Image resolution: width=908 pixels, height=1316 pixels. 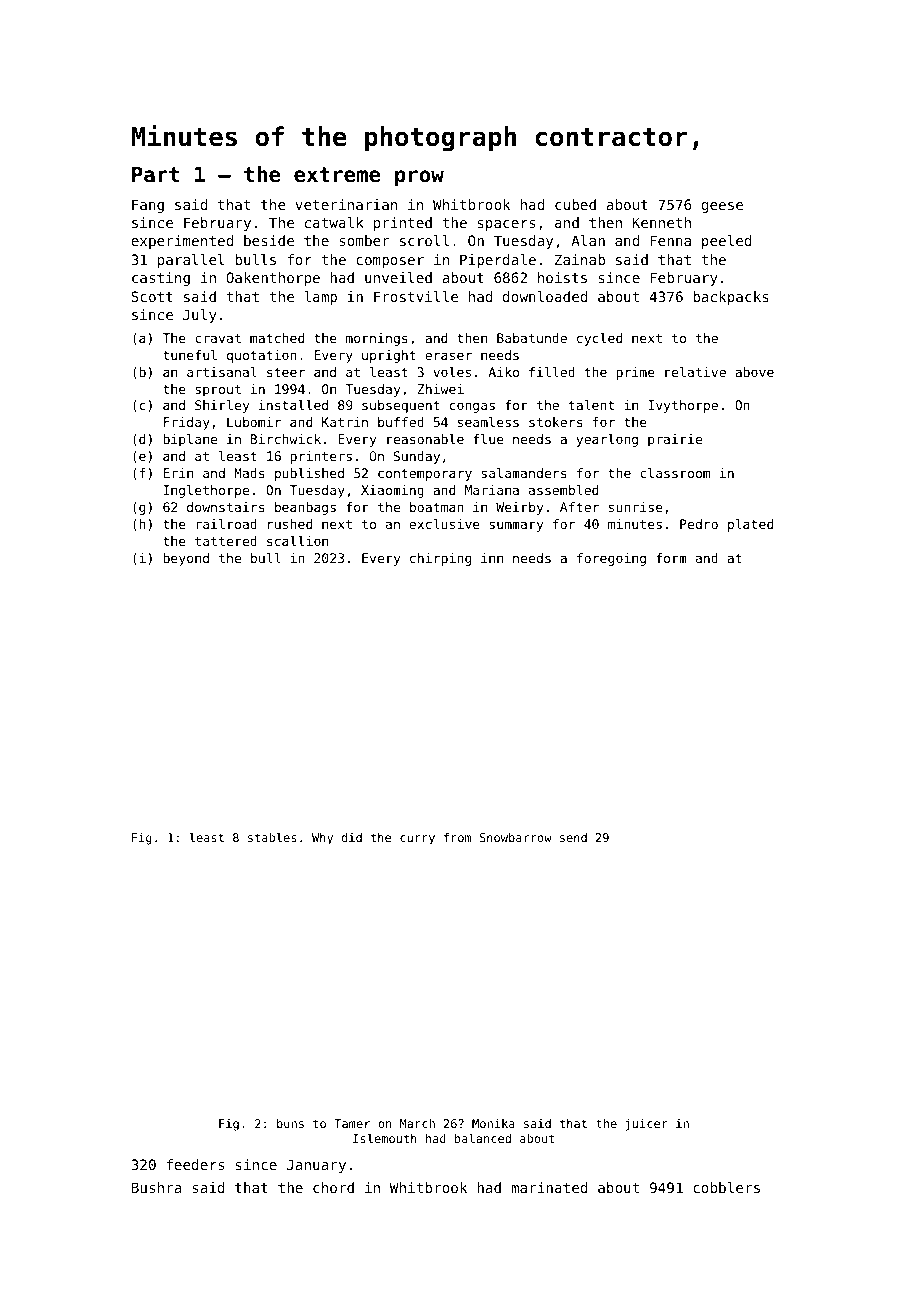 What do you see at coordinates (155, 175) in the page?
I see `Part` at bounding box center [155, 175].
